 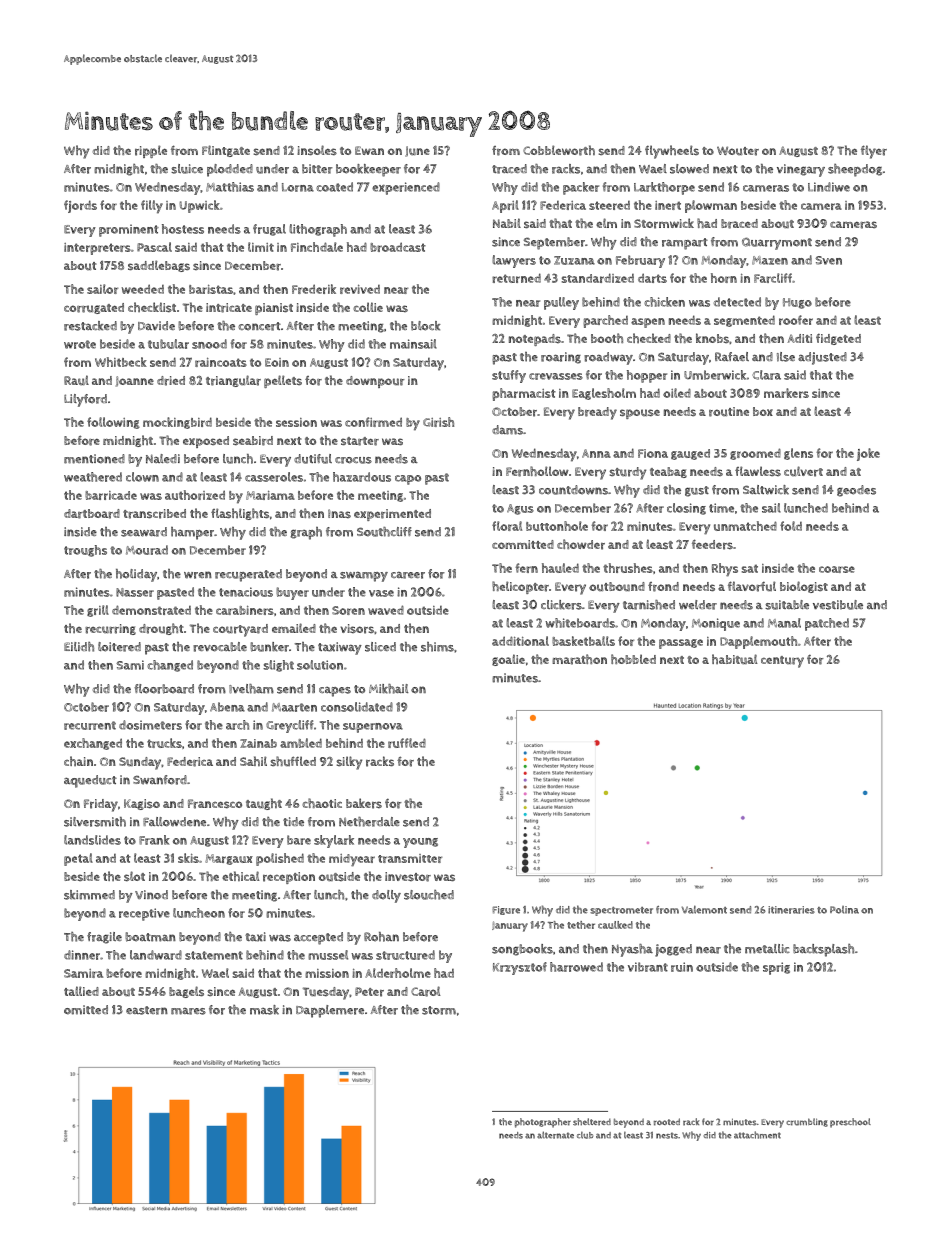 What do you see at coordinates (782, 662) in the page?
I see `century` at bounding box center [782, 662].
